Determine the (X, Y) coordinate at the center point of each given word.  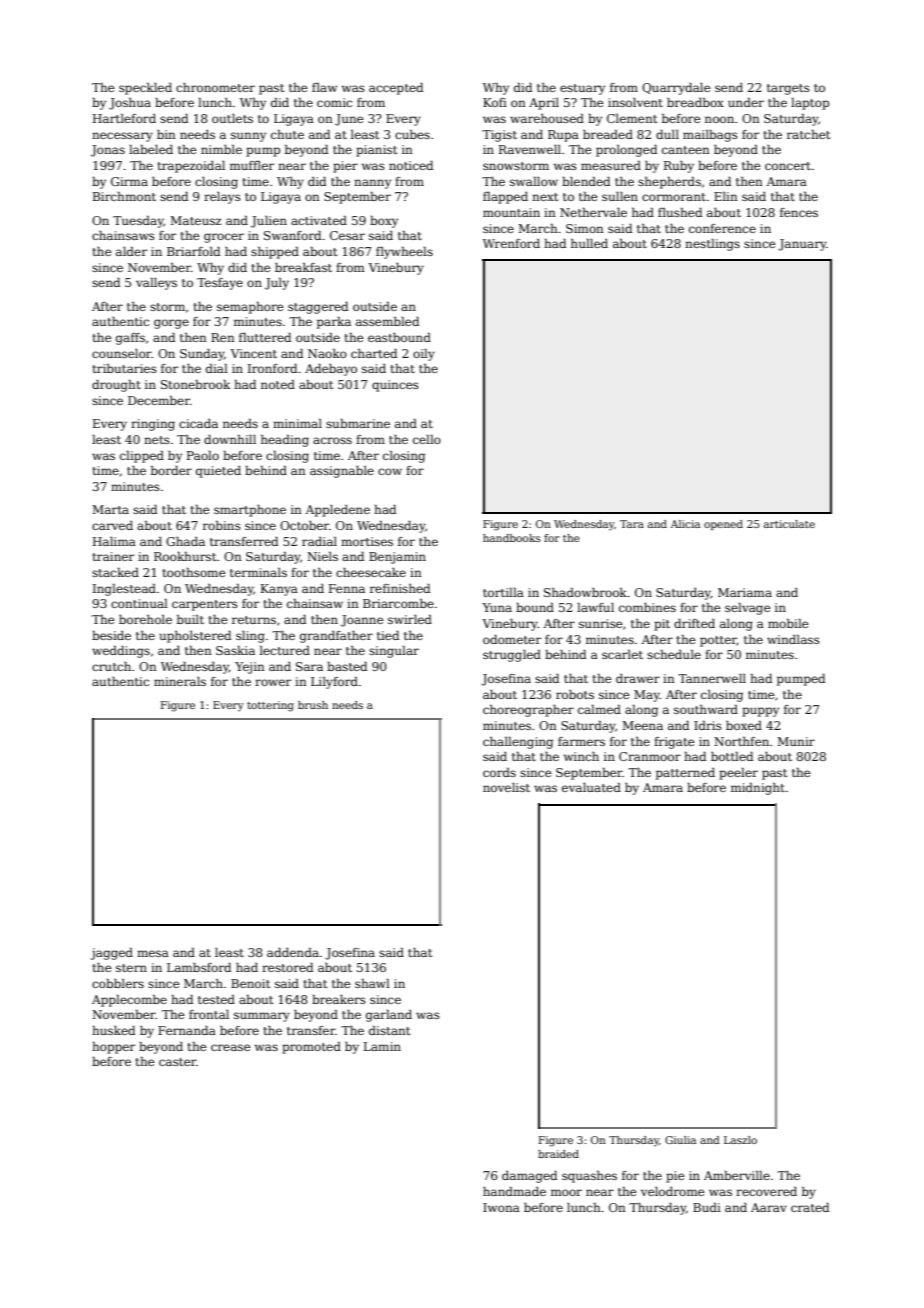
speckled (145, 89)
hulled (589, 243)
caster (177, 1062)
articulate (789, 524)
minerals (180, 681)
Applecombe (129, 1001)
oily (424, 355)
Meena (642, 725)
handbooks (512, 538)
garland (389, 1016)
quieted (218, 472)
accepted (396, 89)
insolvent (635, 102)
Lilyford (334, 683)
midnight (758, 789)
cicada (198, 423)
